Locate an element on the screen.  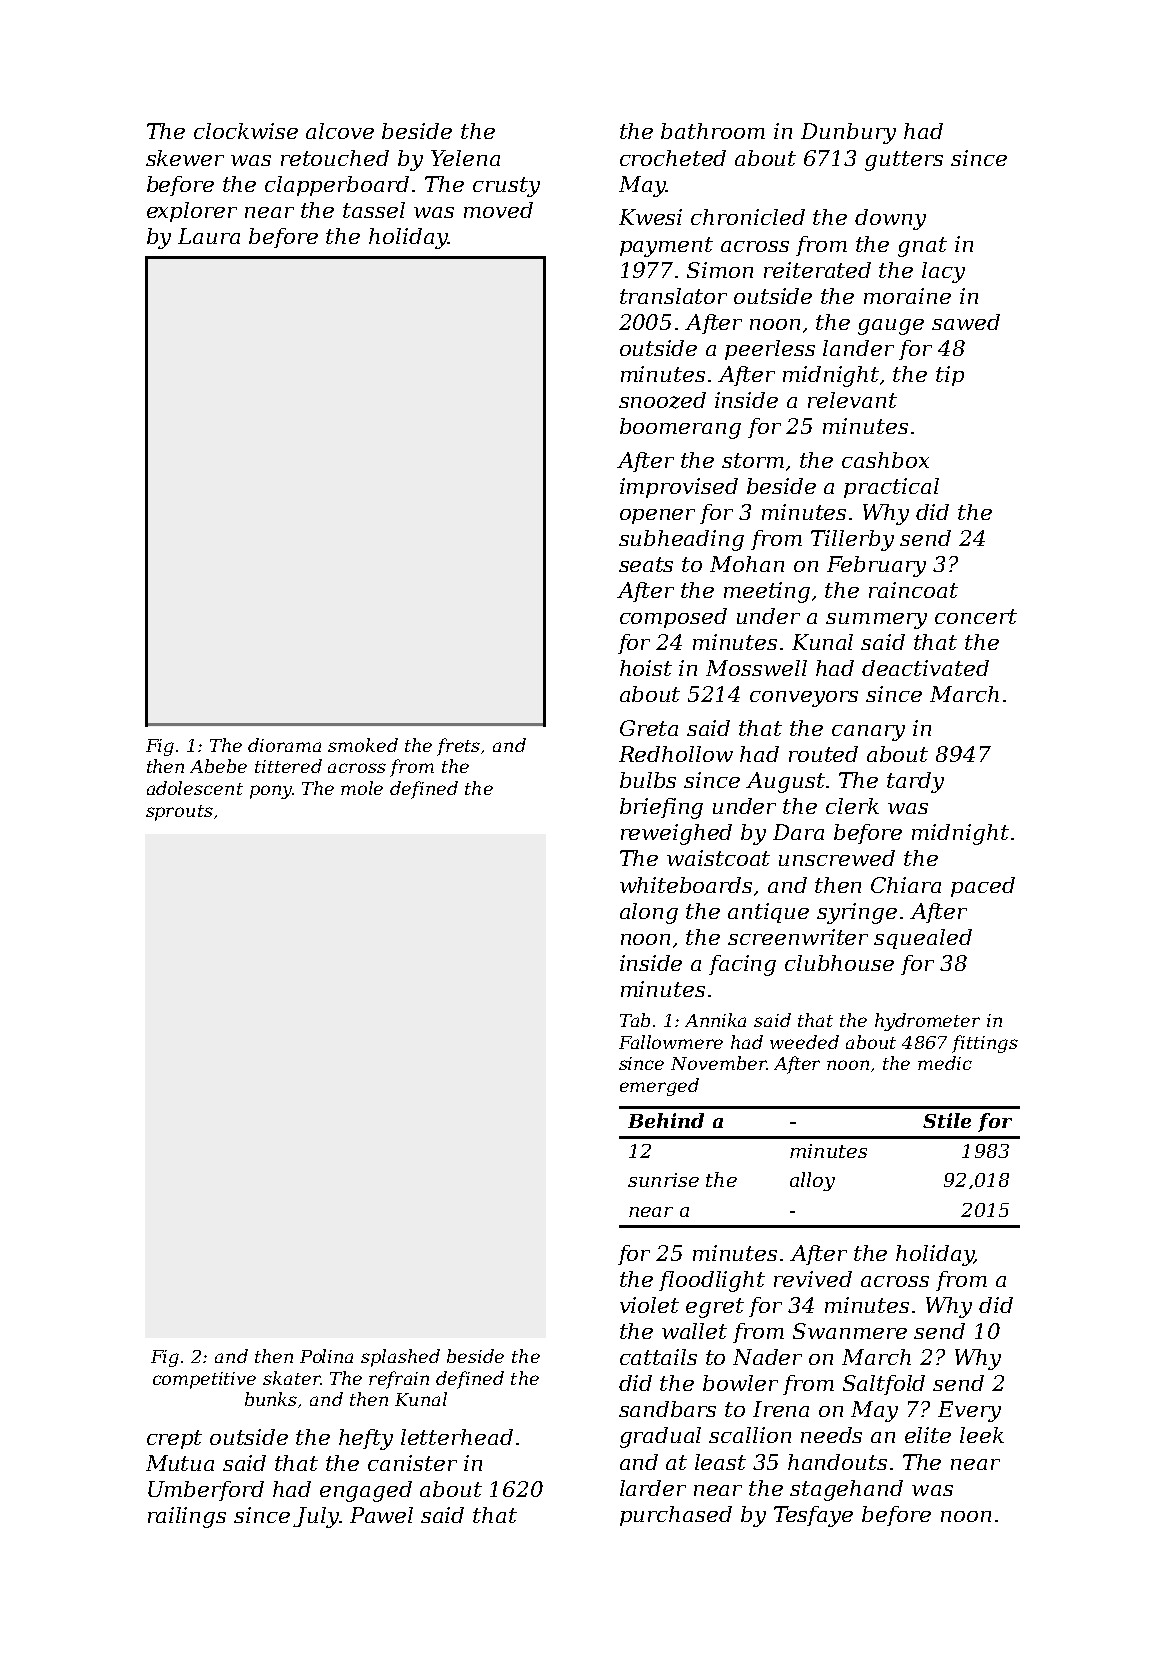
Laura is located at coordinates (209, 236).
